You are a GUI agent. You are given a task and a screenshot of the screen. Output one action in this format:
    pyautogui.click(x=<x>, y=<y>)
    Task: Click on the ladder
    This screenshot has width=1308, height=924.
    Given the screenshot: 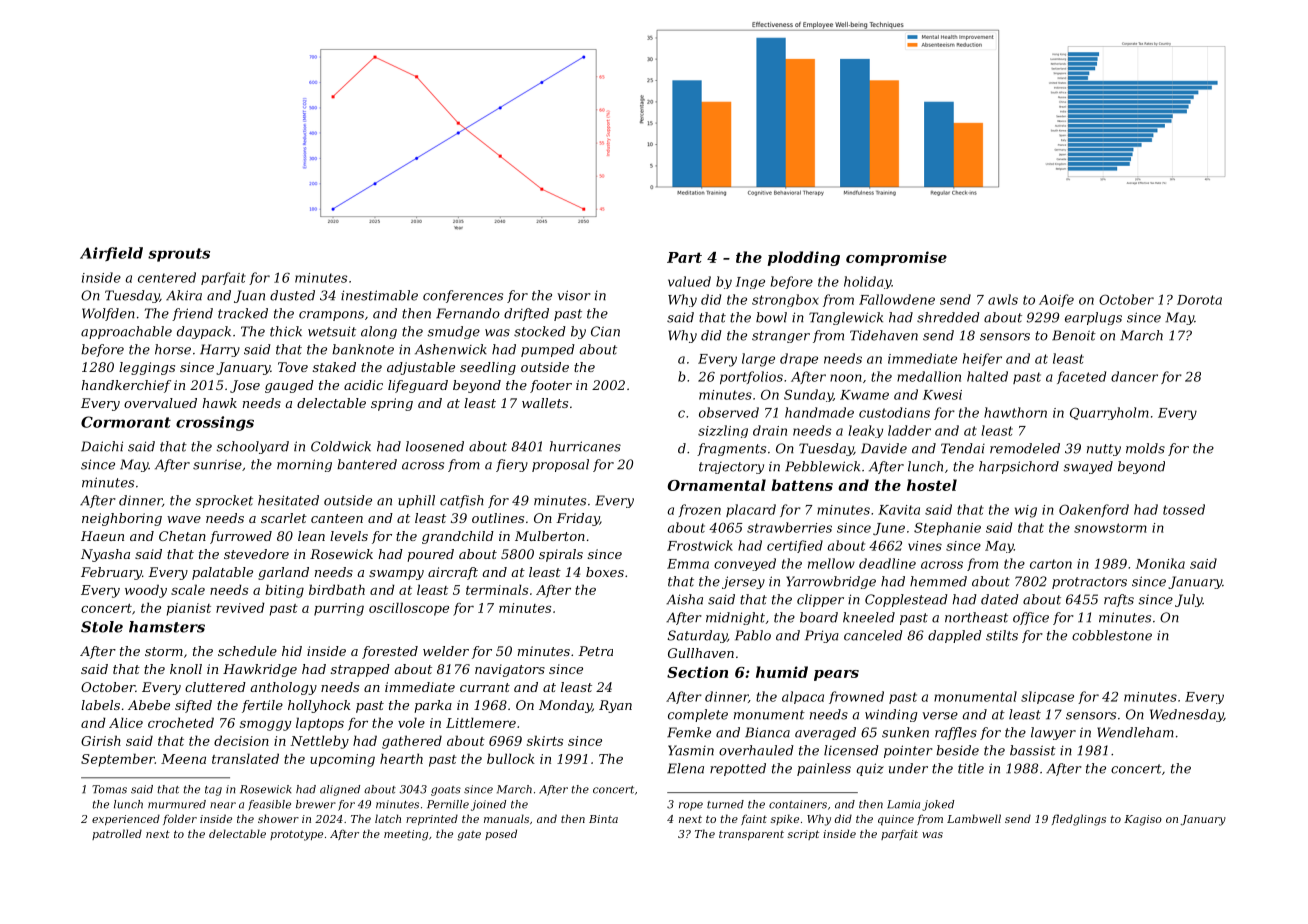 What is the action you would take?
    pyautogui.click(x=909, y=430)
